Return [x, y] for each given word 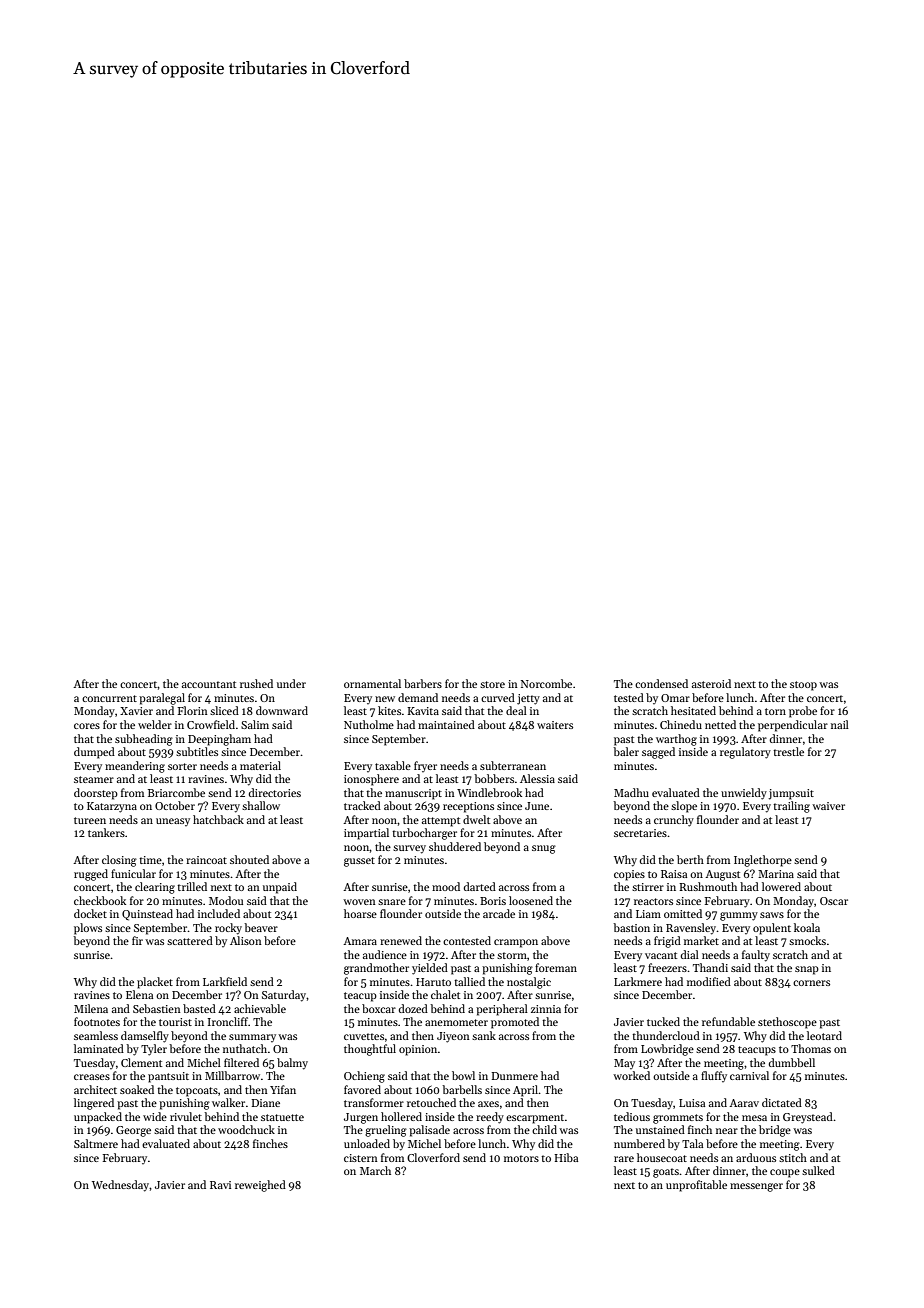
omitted [683, 913]
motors [521, 1158]
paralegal [162, 699]
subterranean [513, 765]
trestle [788, 751]
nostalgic [529, 983]
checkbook [100, 900]
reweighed [260, 1186]
